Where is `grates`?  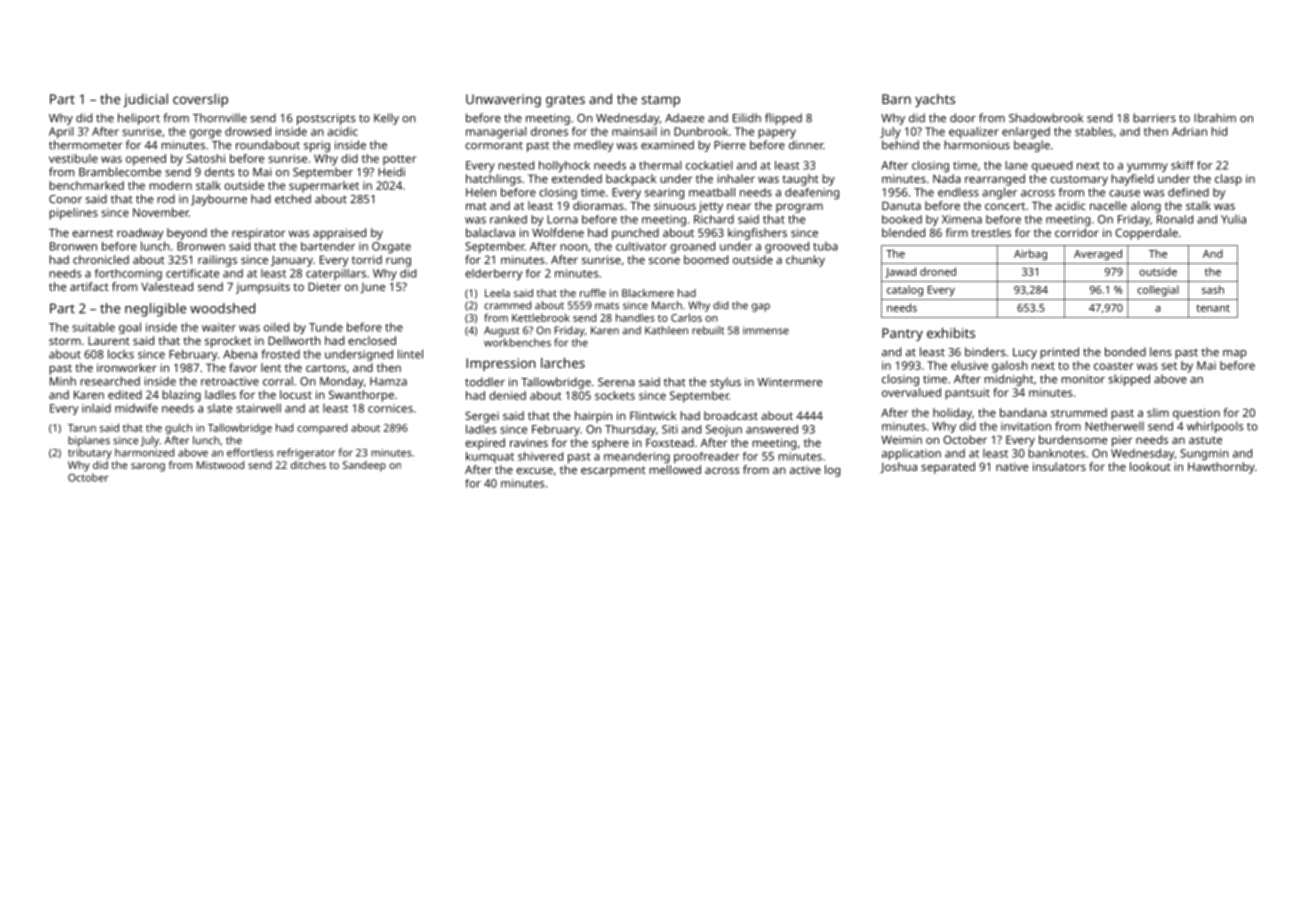 grates is located at coordinates (565, 101).
